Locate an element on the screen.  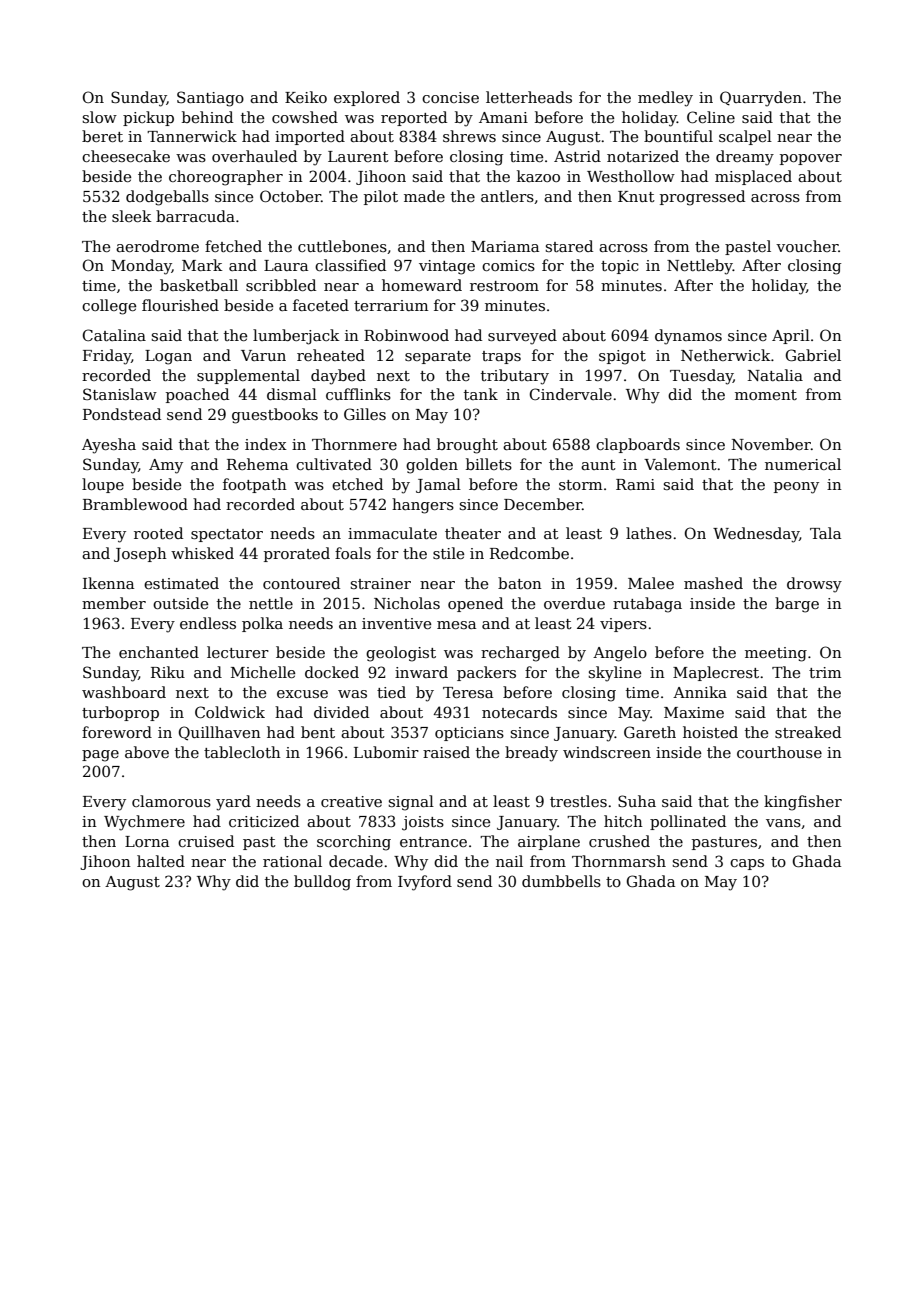
Keiko is located at coordinates (306, 97).
